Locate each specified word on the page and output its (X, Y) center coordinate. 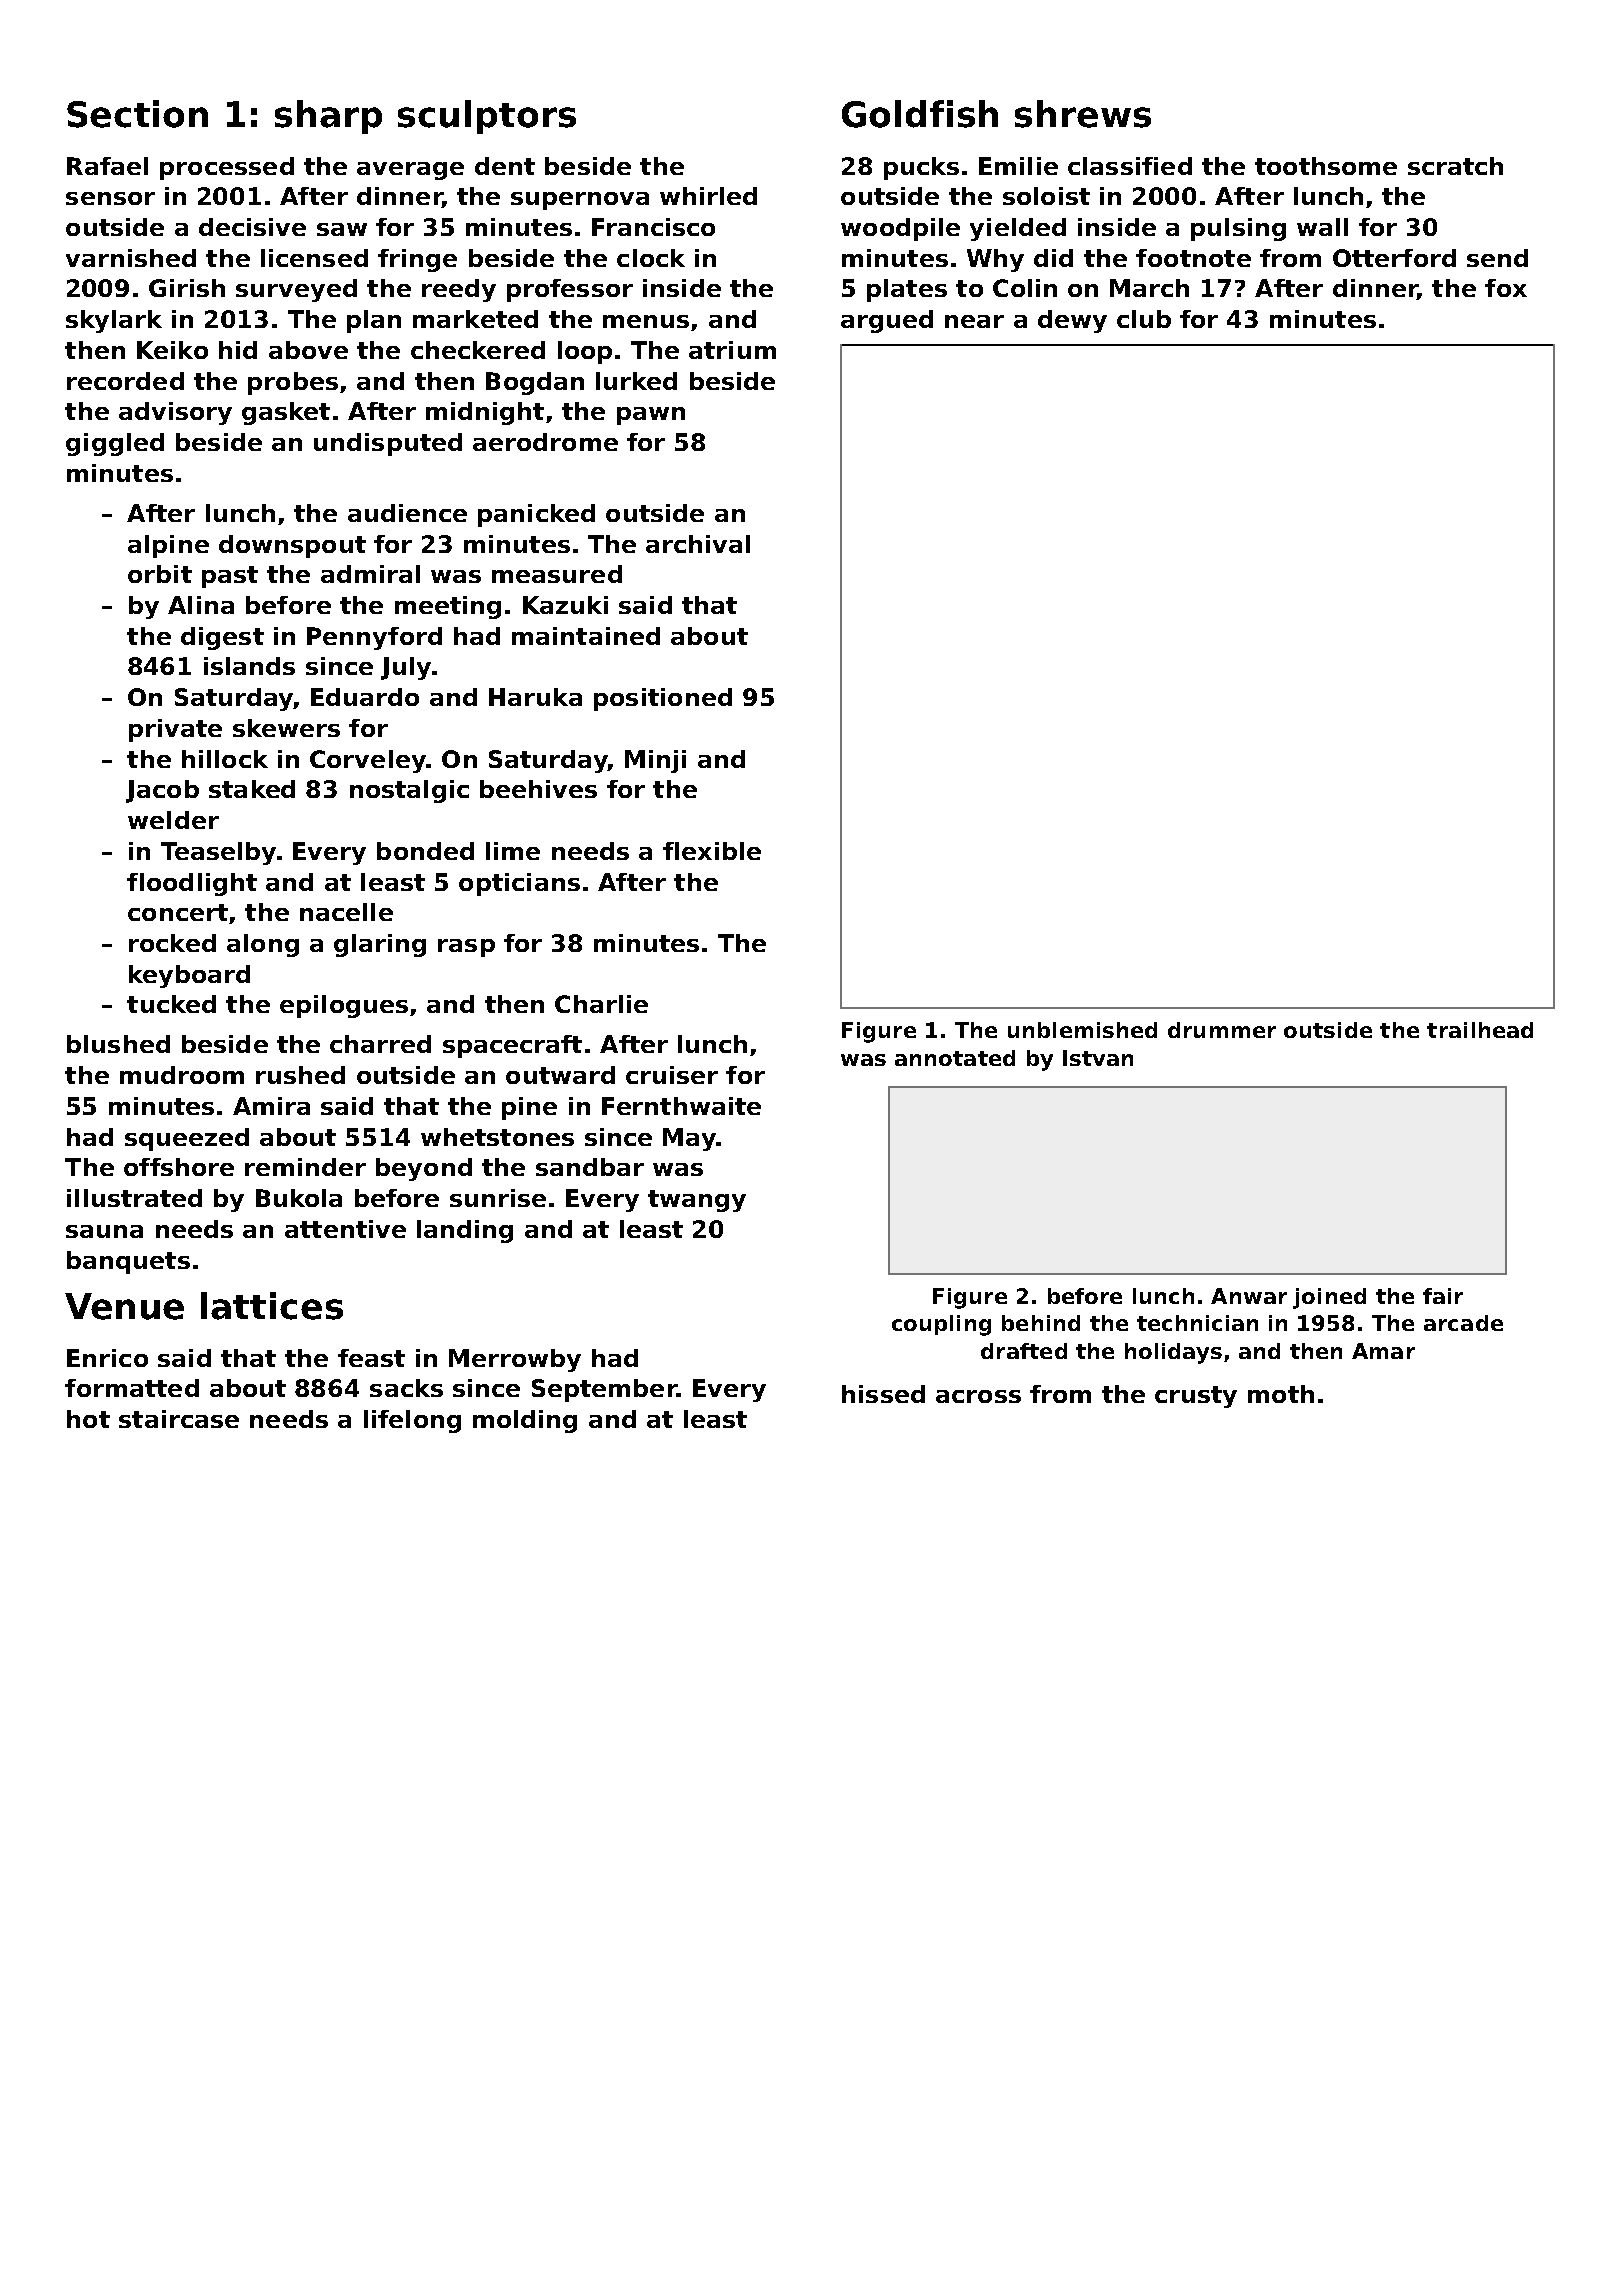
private (175, 730)
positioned (663, 699)
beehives (538, 789)
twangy (697, 1201)
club (1144, 319)
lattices (272, 1306)
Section (137, 114)
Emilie (1018, 166)
